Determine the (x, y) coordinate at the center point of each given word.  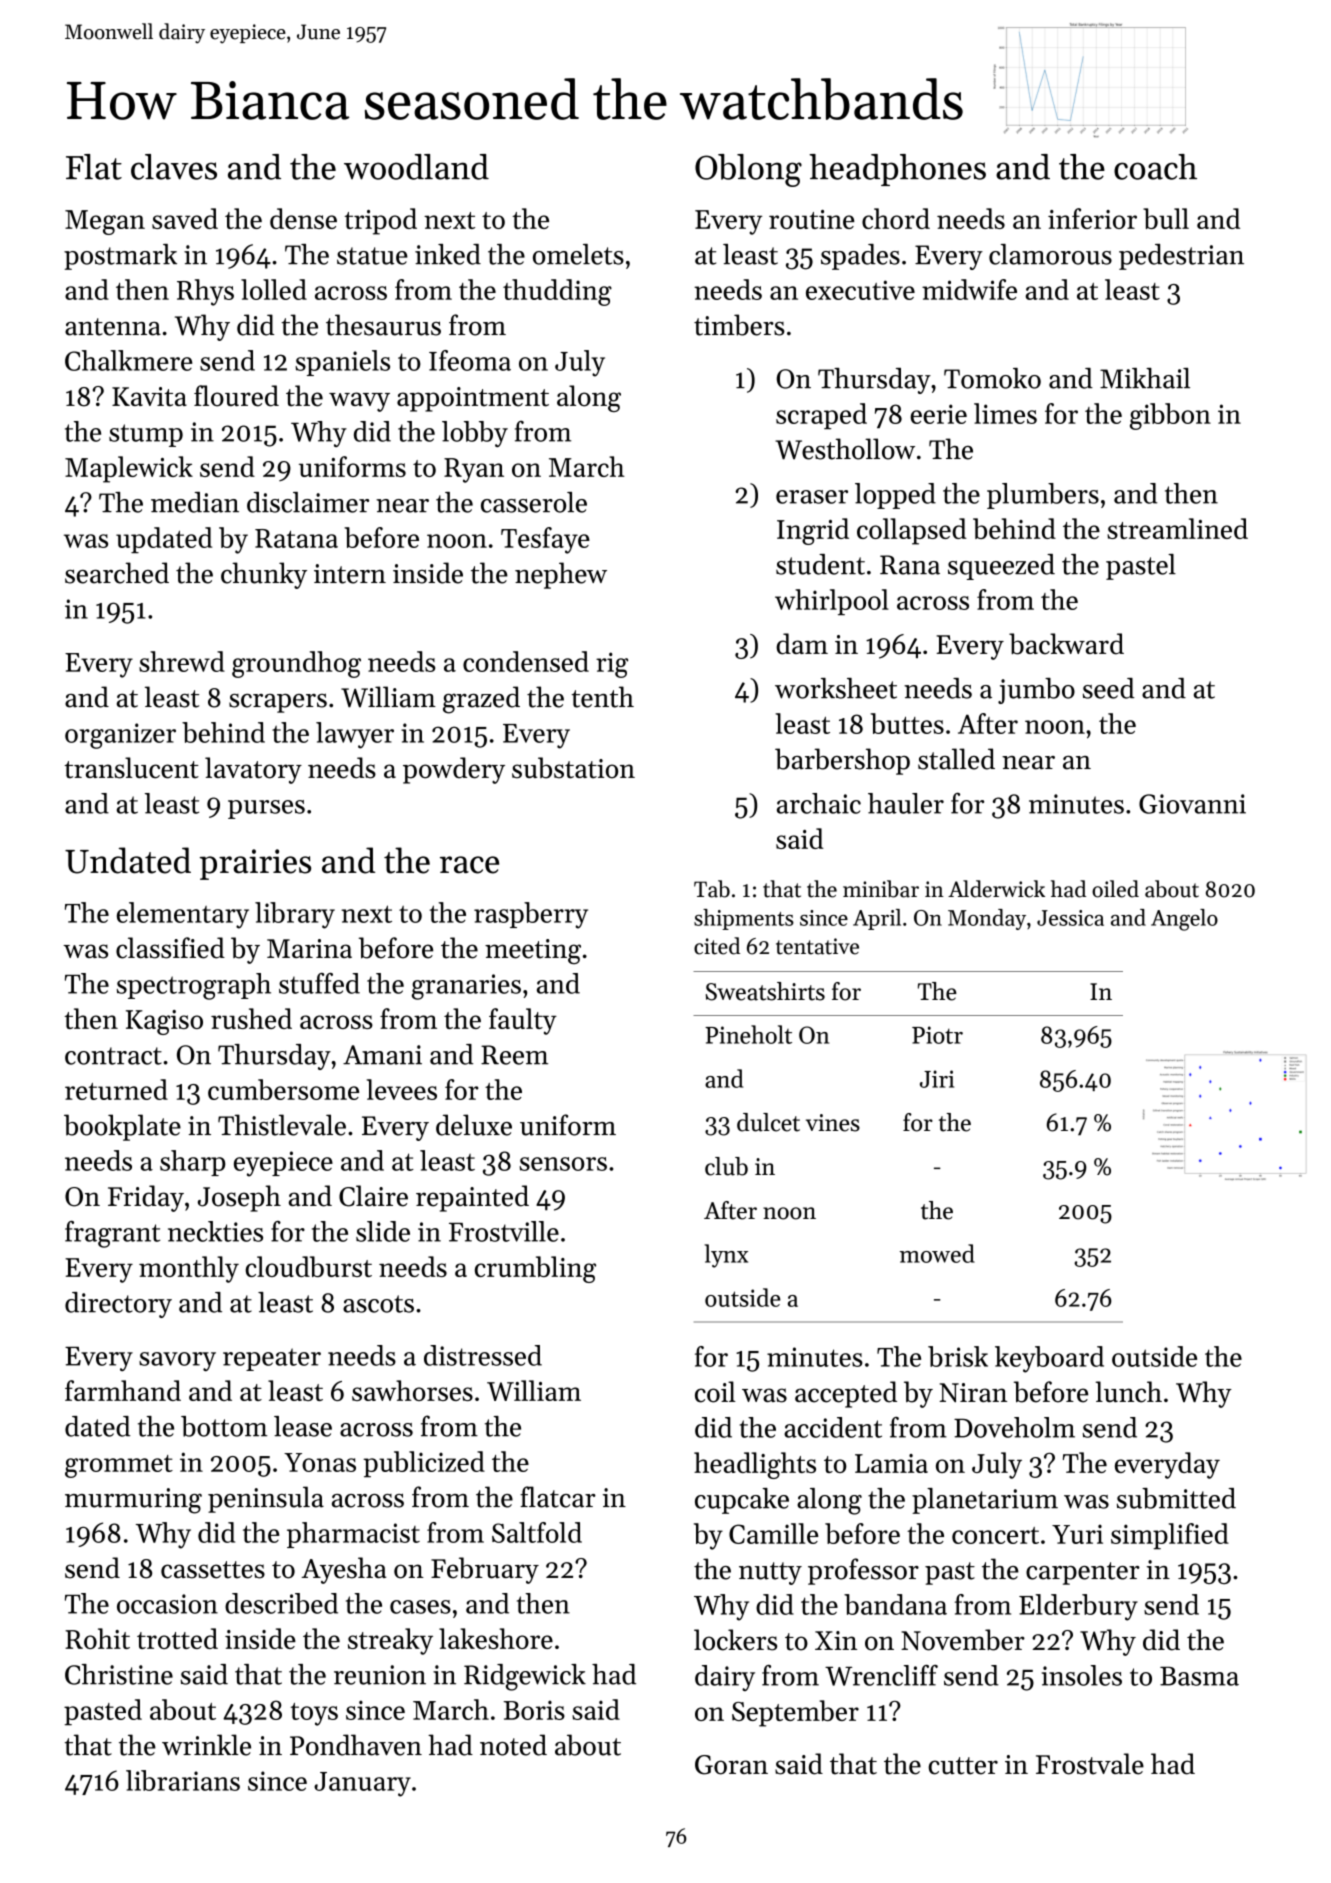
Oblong (748, 170)
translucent (131, 768)
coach (1155, 167)
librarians (183, 1780)
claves (174, 167)
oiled (1115, 889)
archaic (819, 803)
